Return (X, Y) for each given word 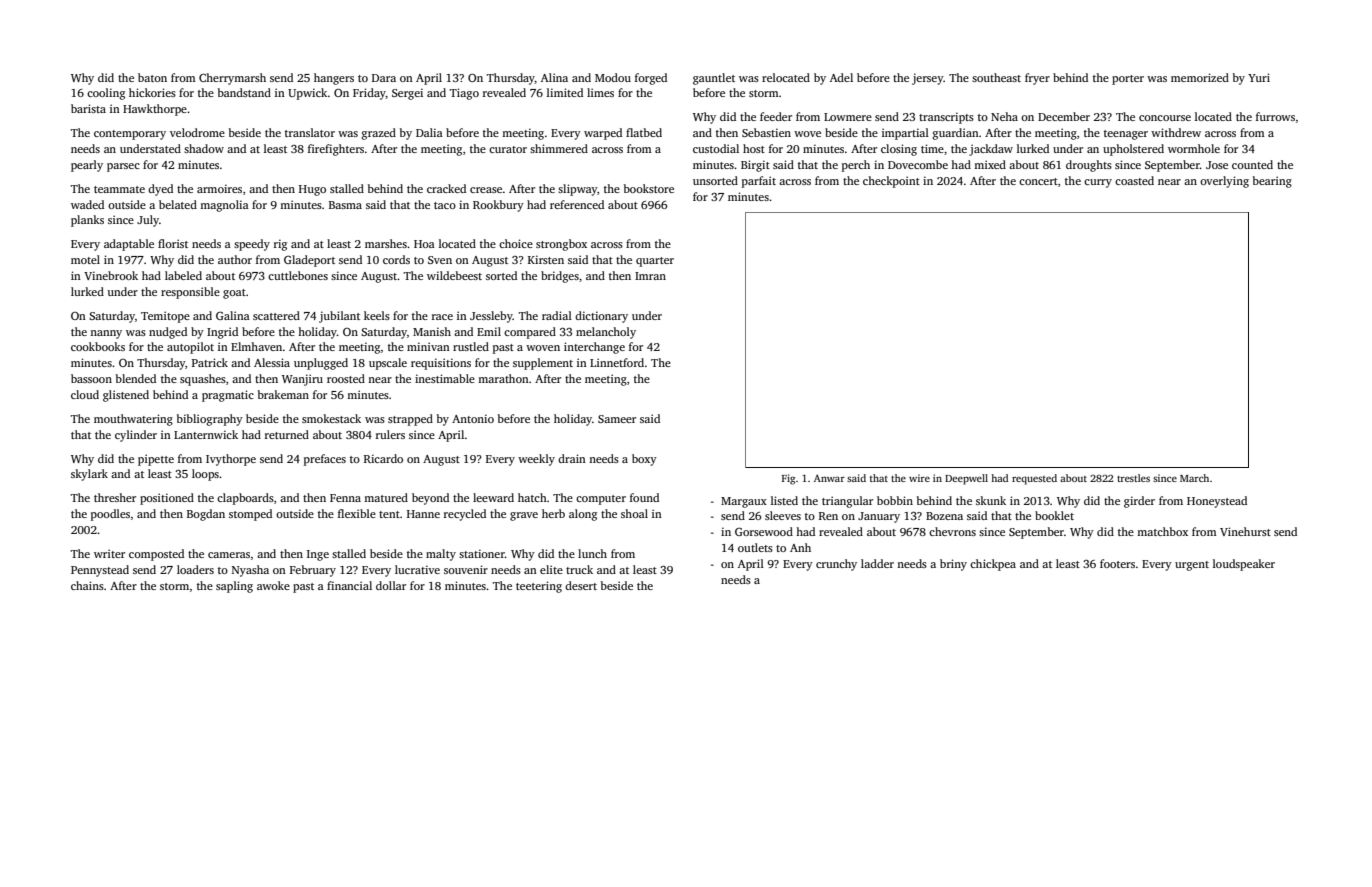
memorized (1200, 77)
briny (953, 565)
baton (152, 77)
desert (581, 585)
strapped (410, 420)
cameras (229, 555)
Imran (650, 276)
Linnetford (617, 362)
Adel (841, 77)
